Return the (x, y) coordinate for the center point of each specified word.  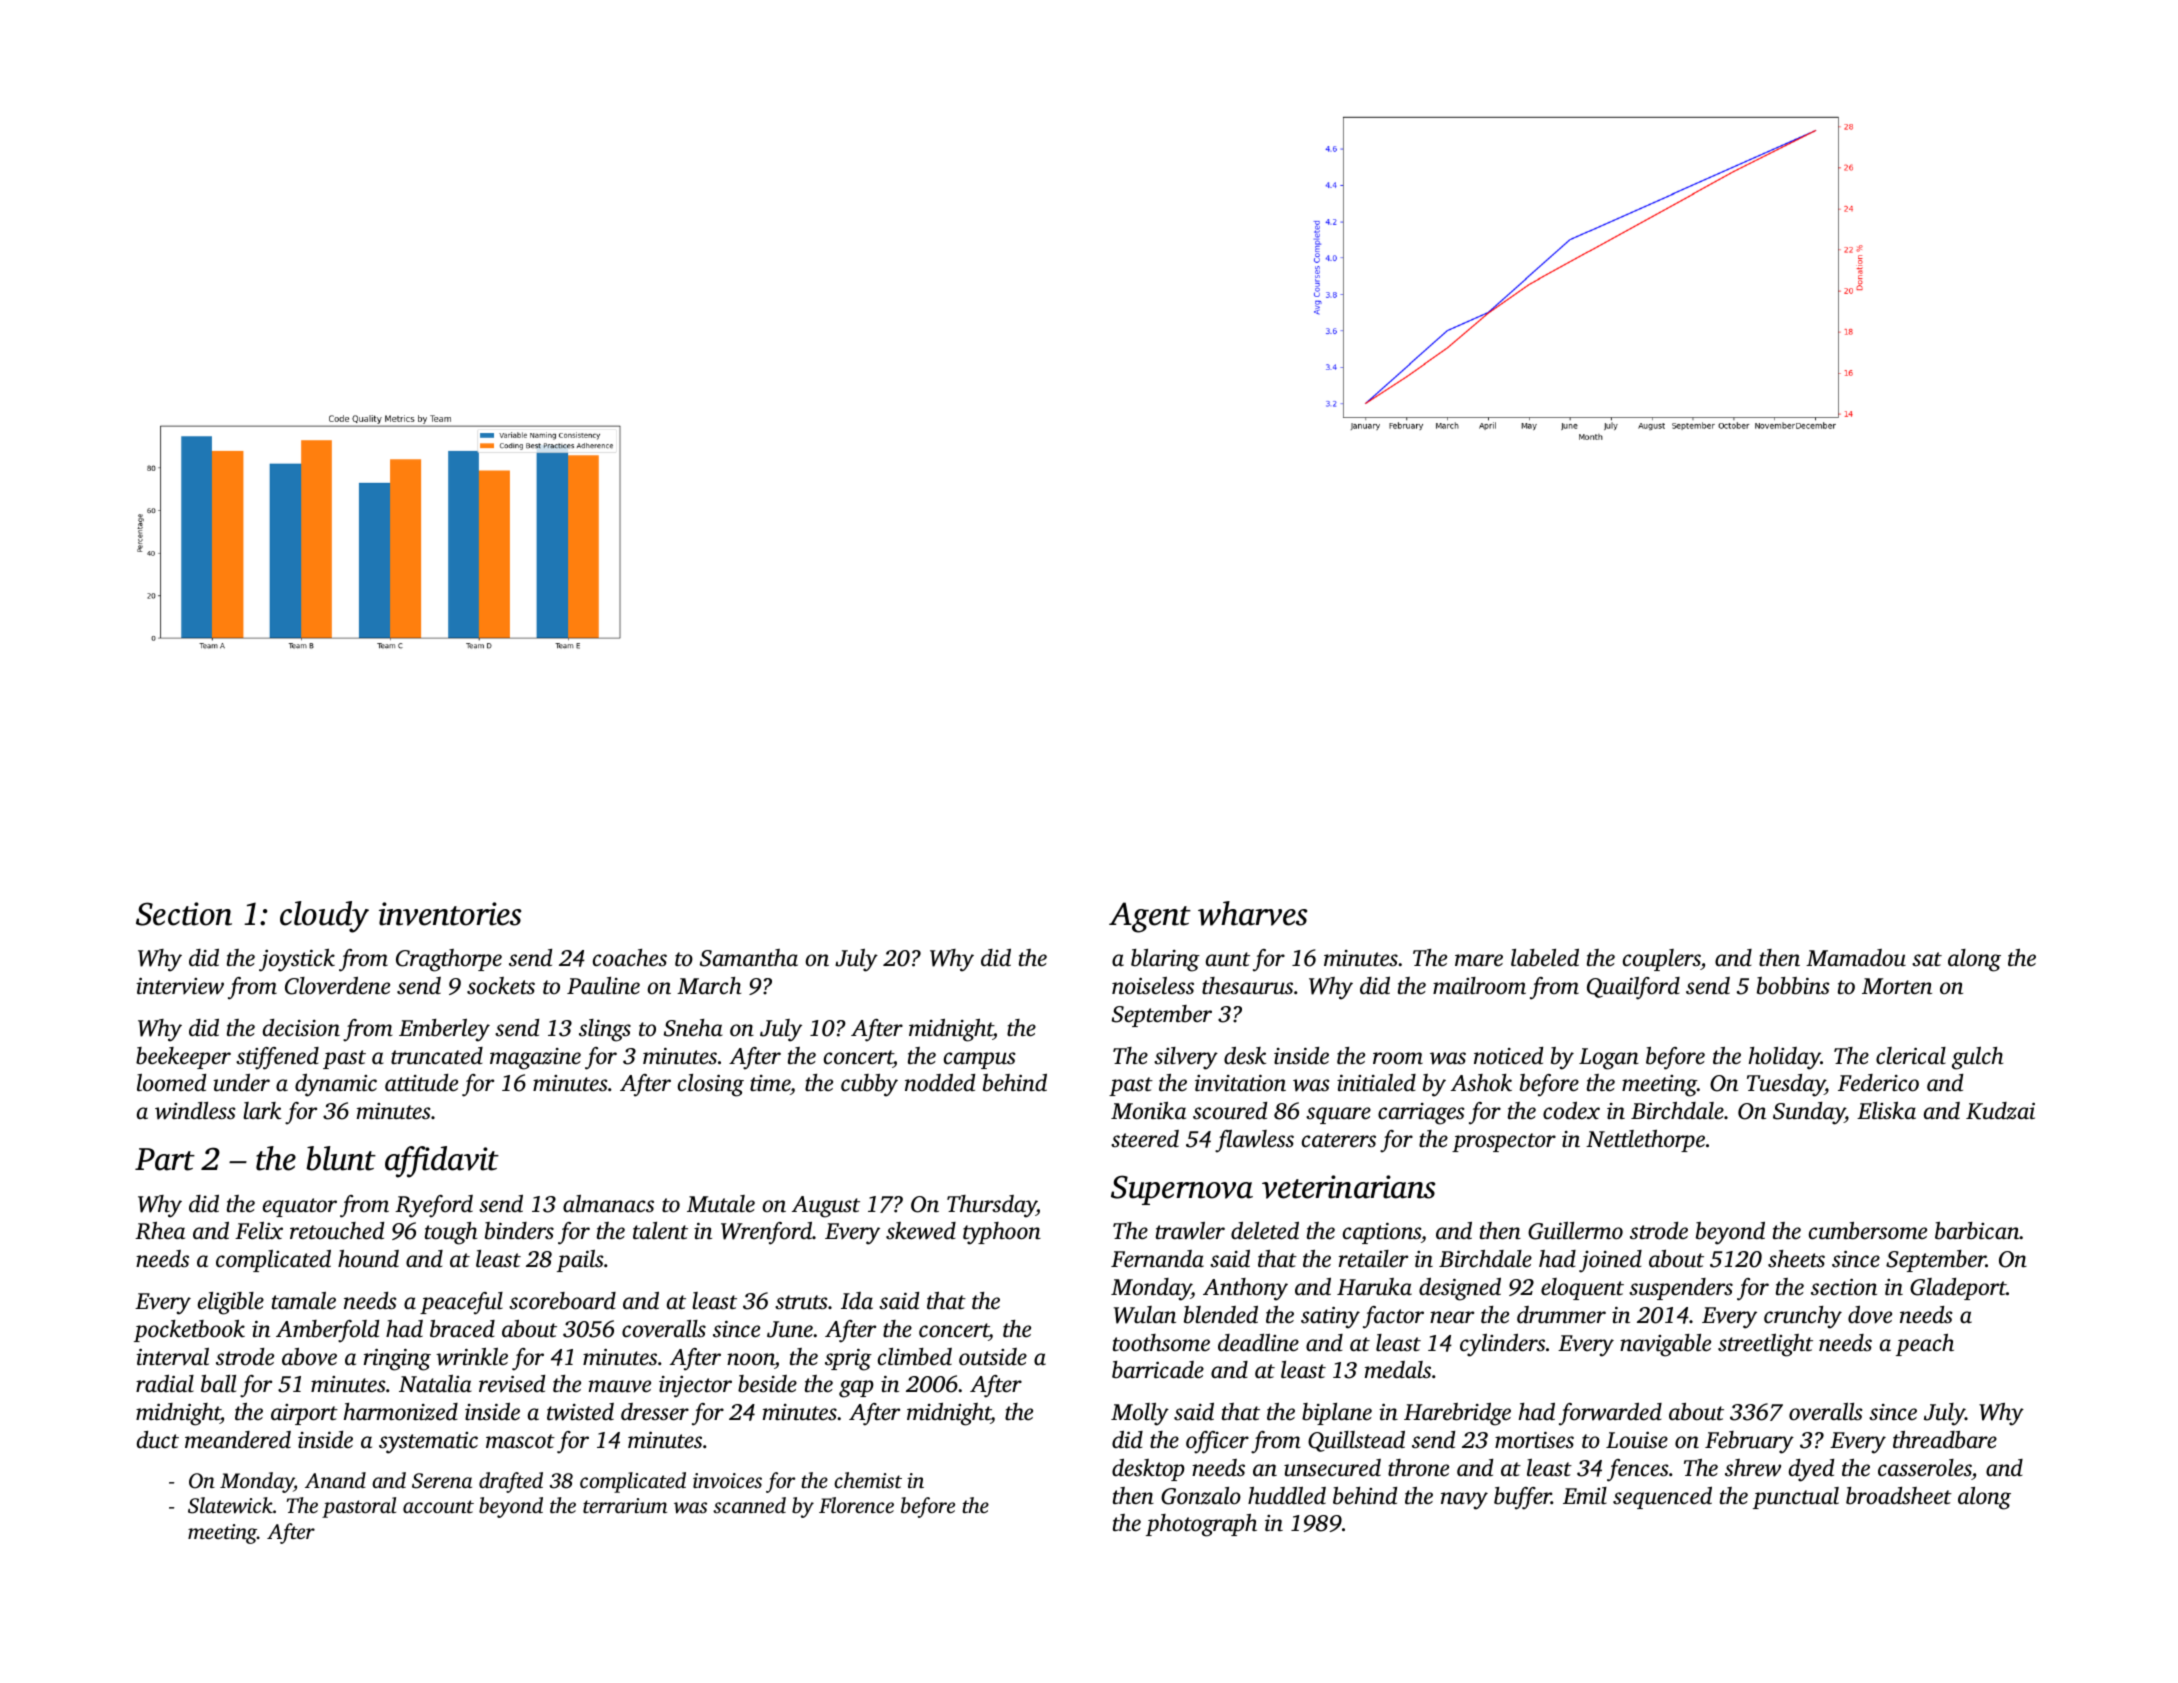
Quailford (1633, 988)
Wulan (1145, 1315)
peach (1925, 1345)
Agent (1150, 917)
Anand (335, 1480)
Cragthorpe (449, 960)
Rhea (160, 1231)
